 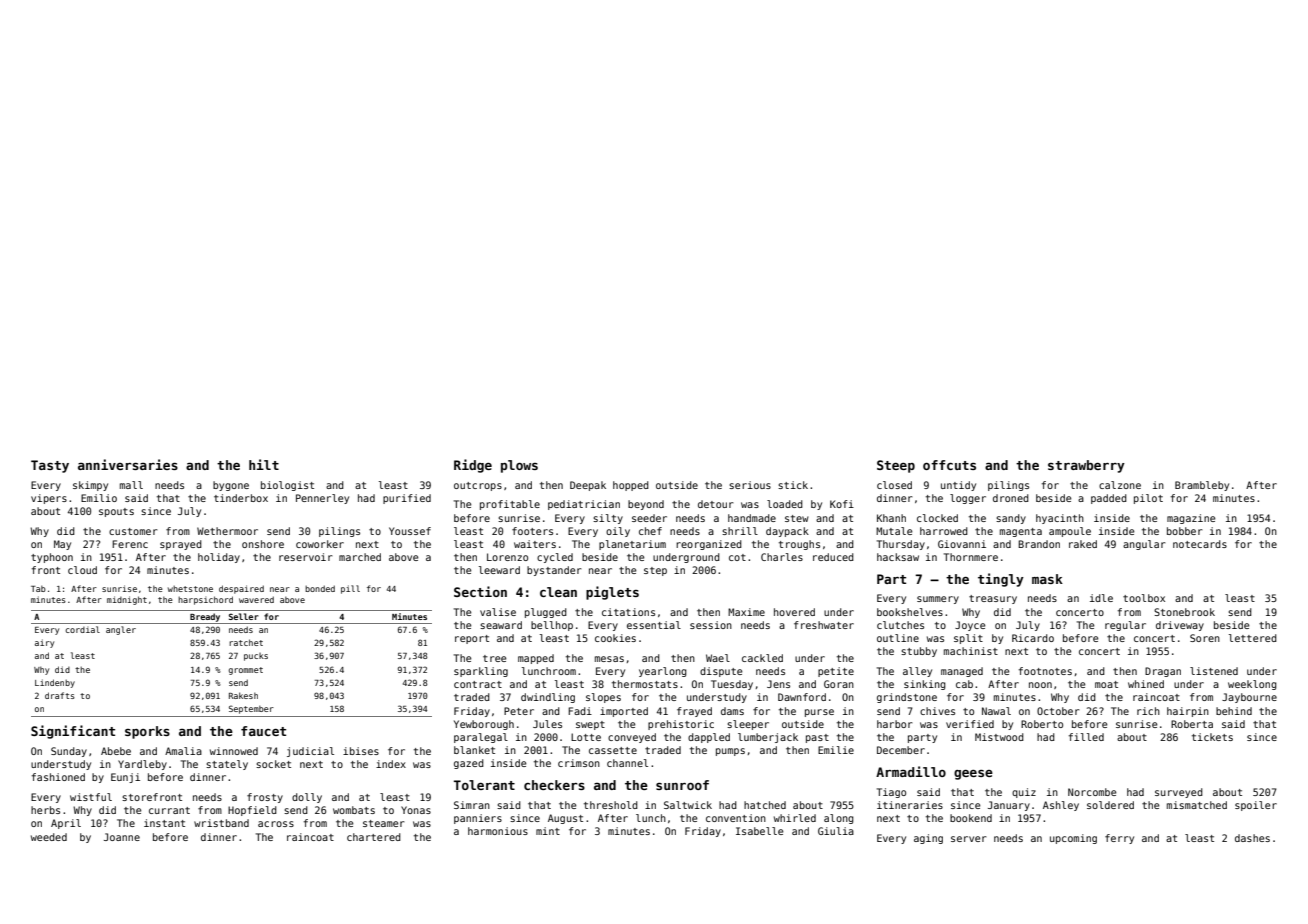 What do you see at coordinates (548, 831) in the image?
I see `mint` at bounding box center [548, 831].
